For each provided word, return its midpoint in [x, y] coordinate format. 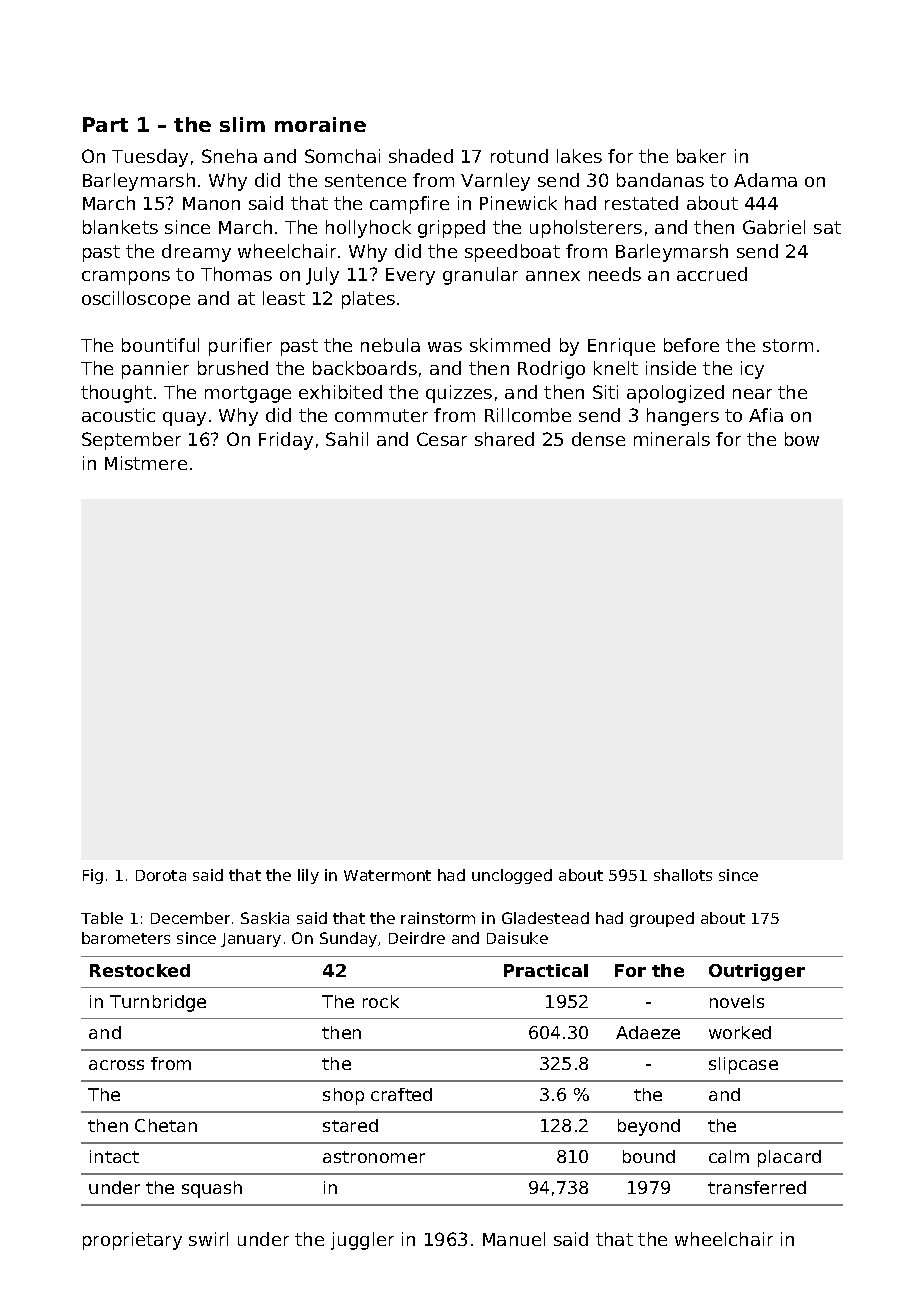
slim [242, 124]
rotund [519, 156]
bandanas [660, 180]
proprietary [132, 1241]
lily [308, 876]
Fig [93, 876]
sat [827, 227]
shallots [683, 875]
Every [410, 276]
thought [116, 394]
